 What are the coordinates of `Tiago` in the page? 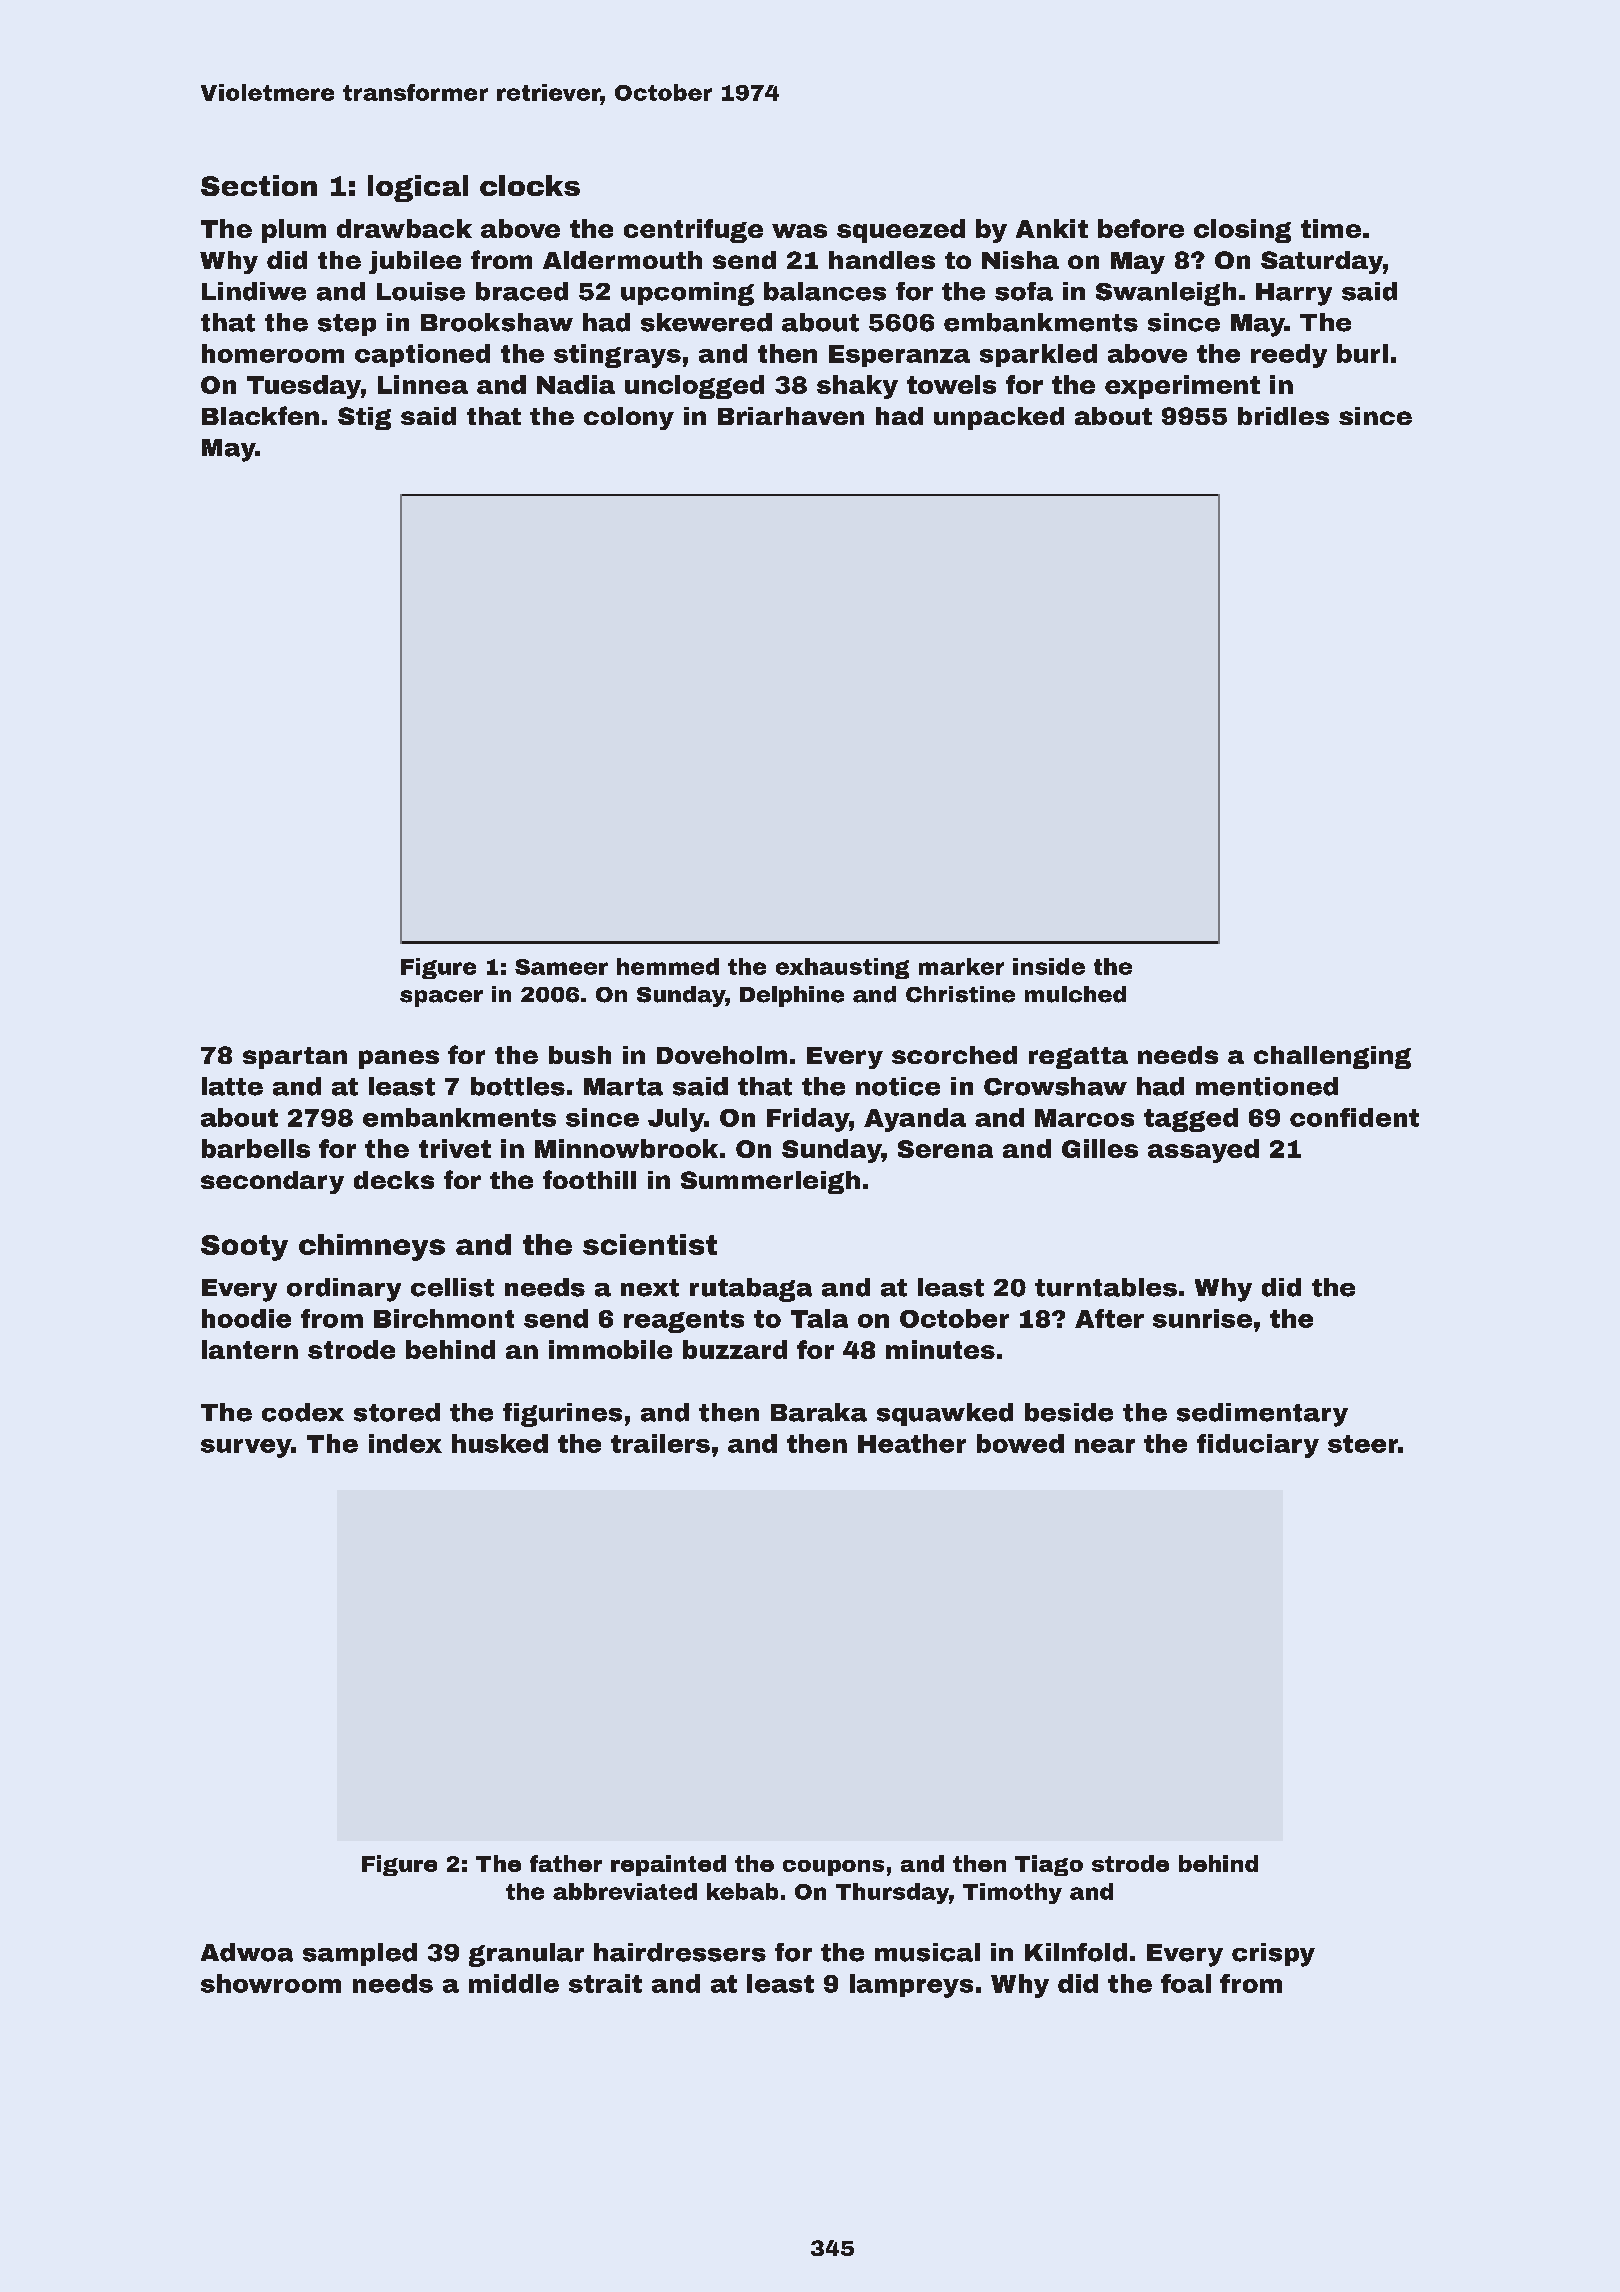 It's located at (1049, 1865).
